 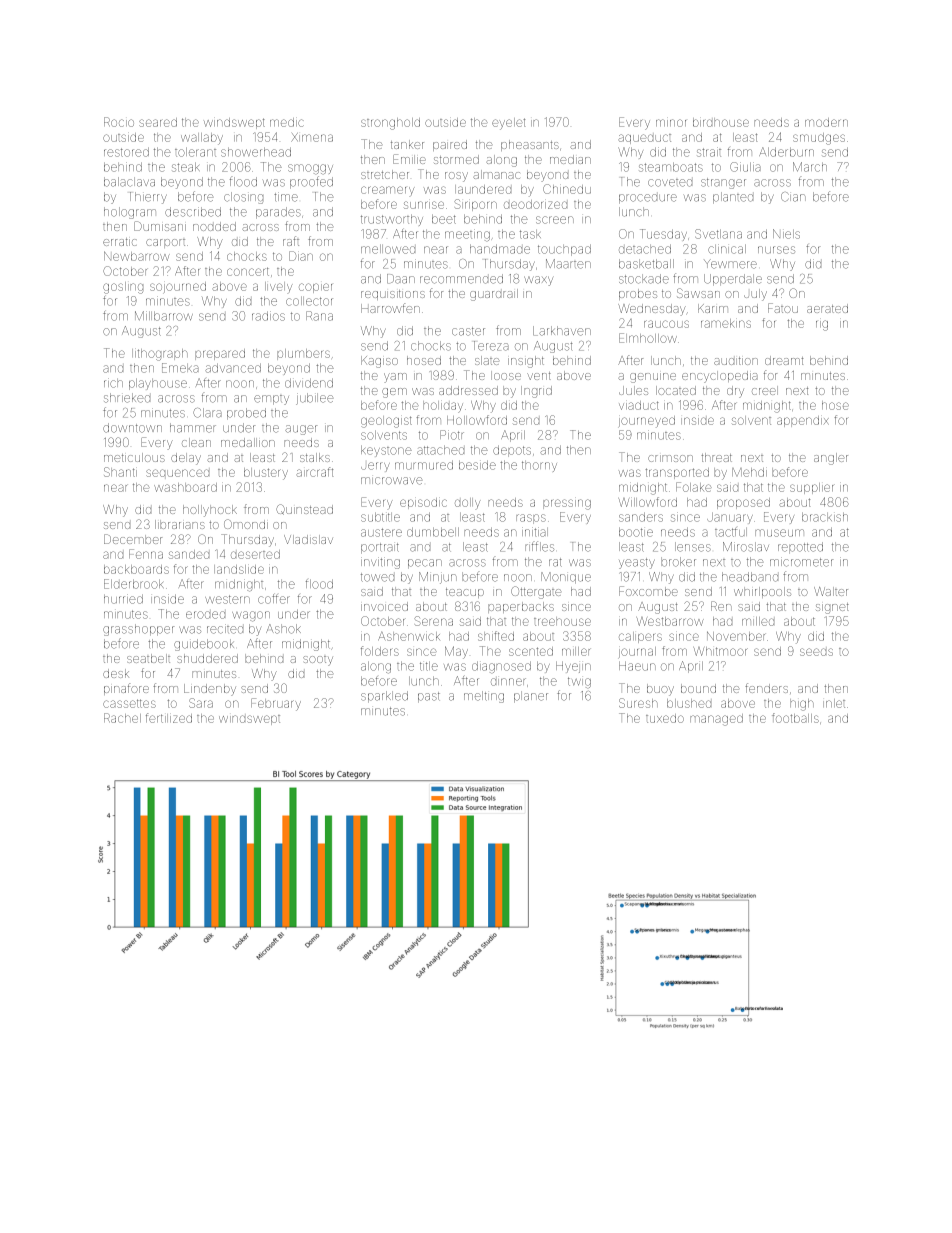 I want to click on fertilized, so click(x=169, y=718).
